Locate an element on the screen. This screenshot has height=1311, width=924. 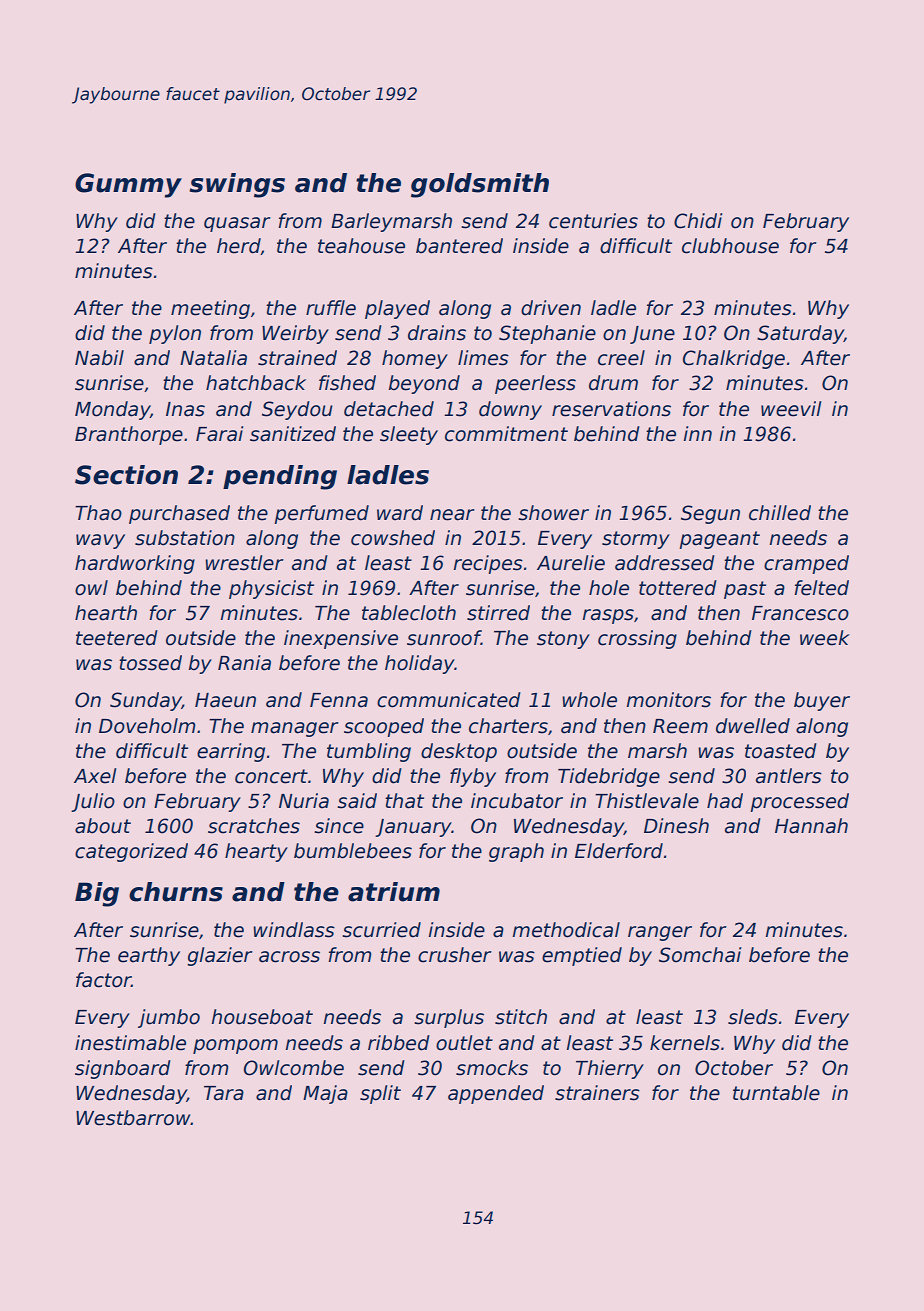
driven is located at coordinates (551, 308).
